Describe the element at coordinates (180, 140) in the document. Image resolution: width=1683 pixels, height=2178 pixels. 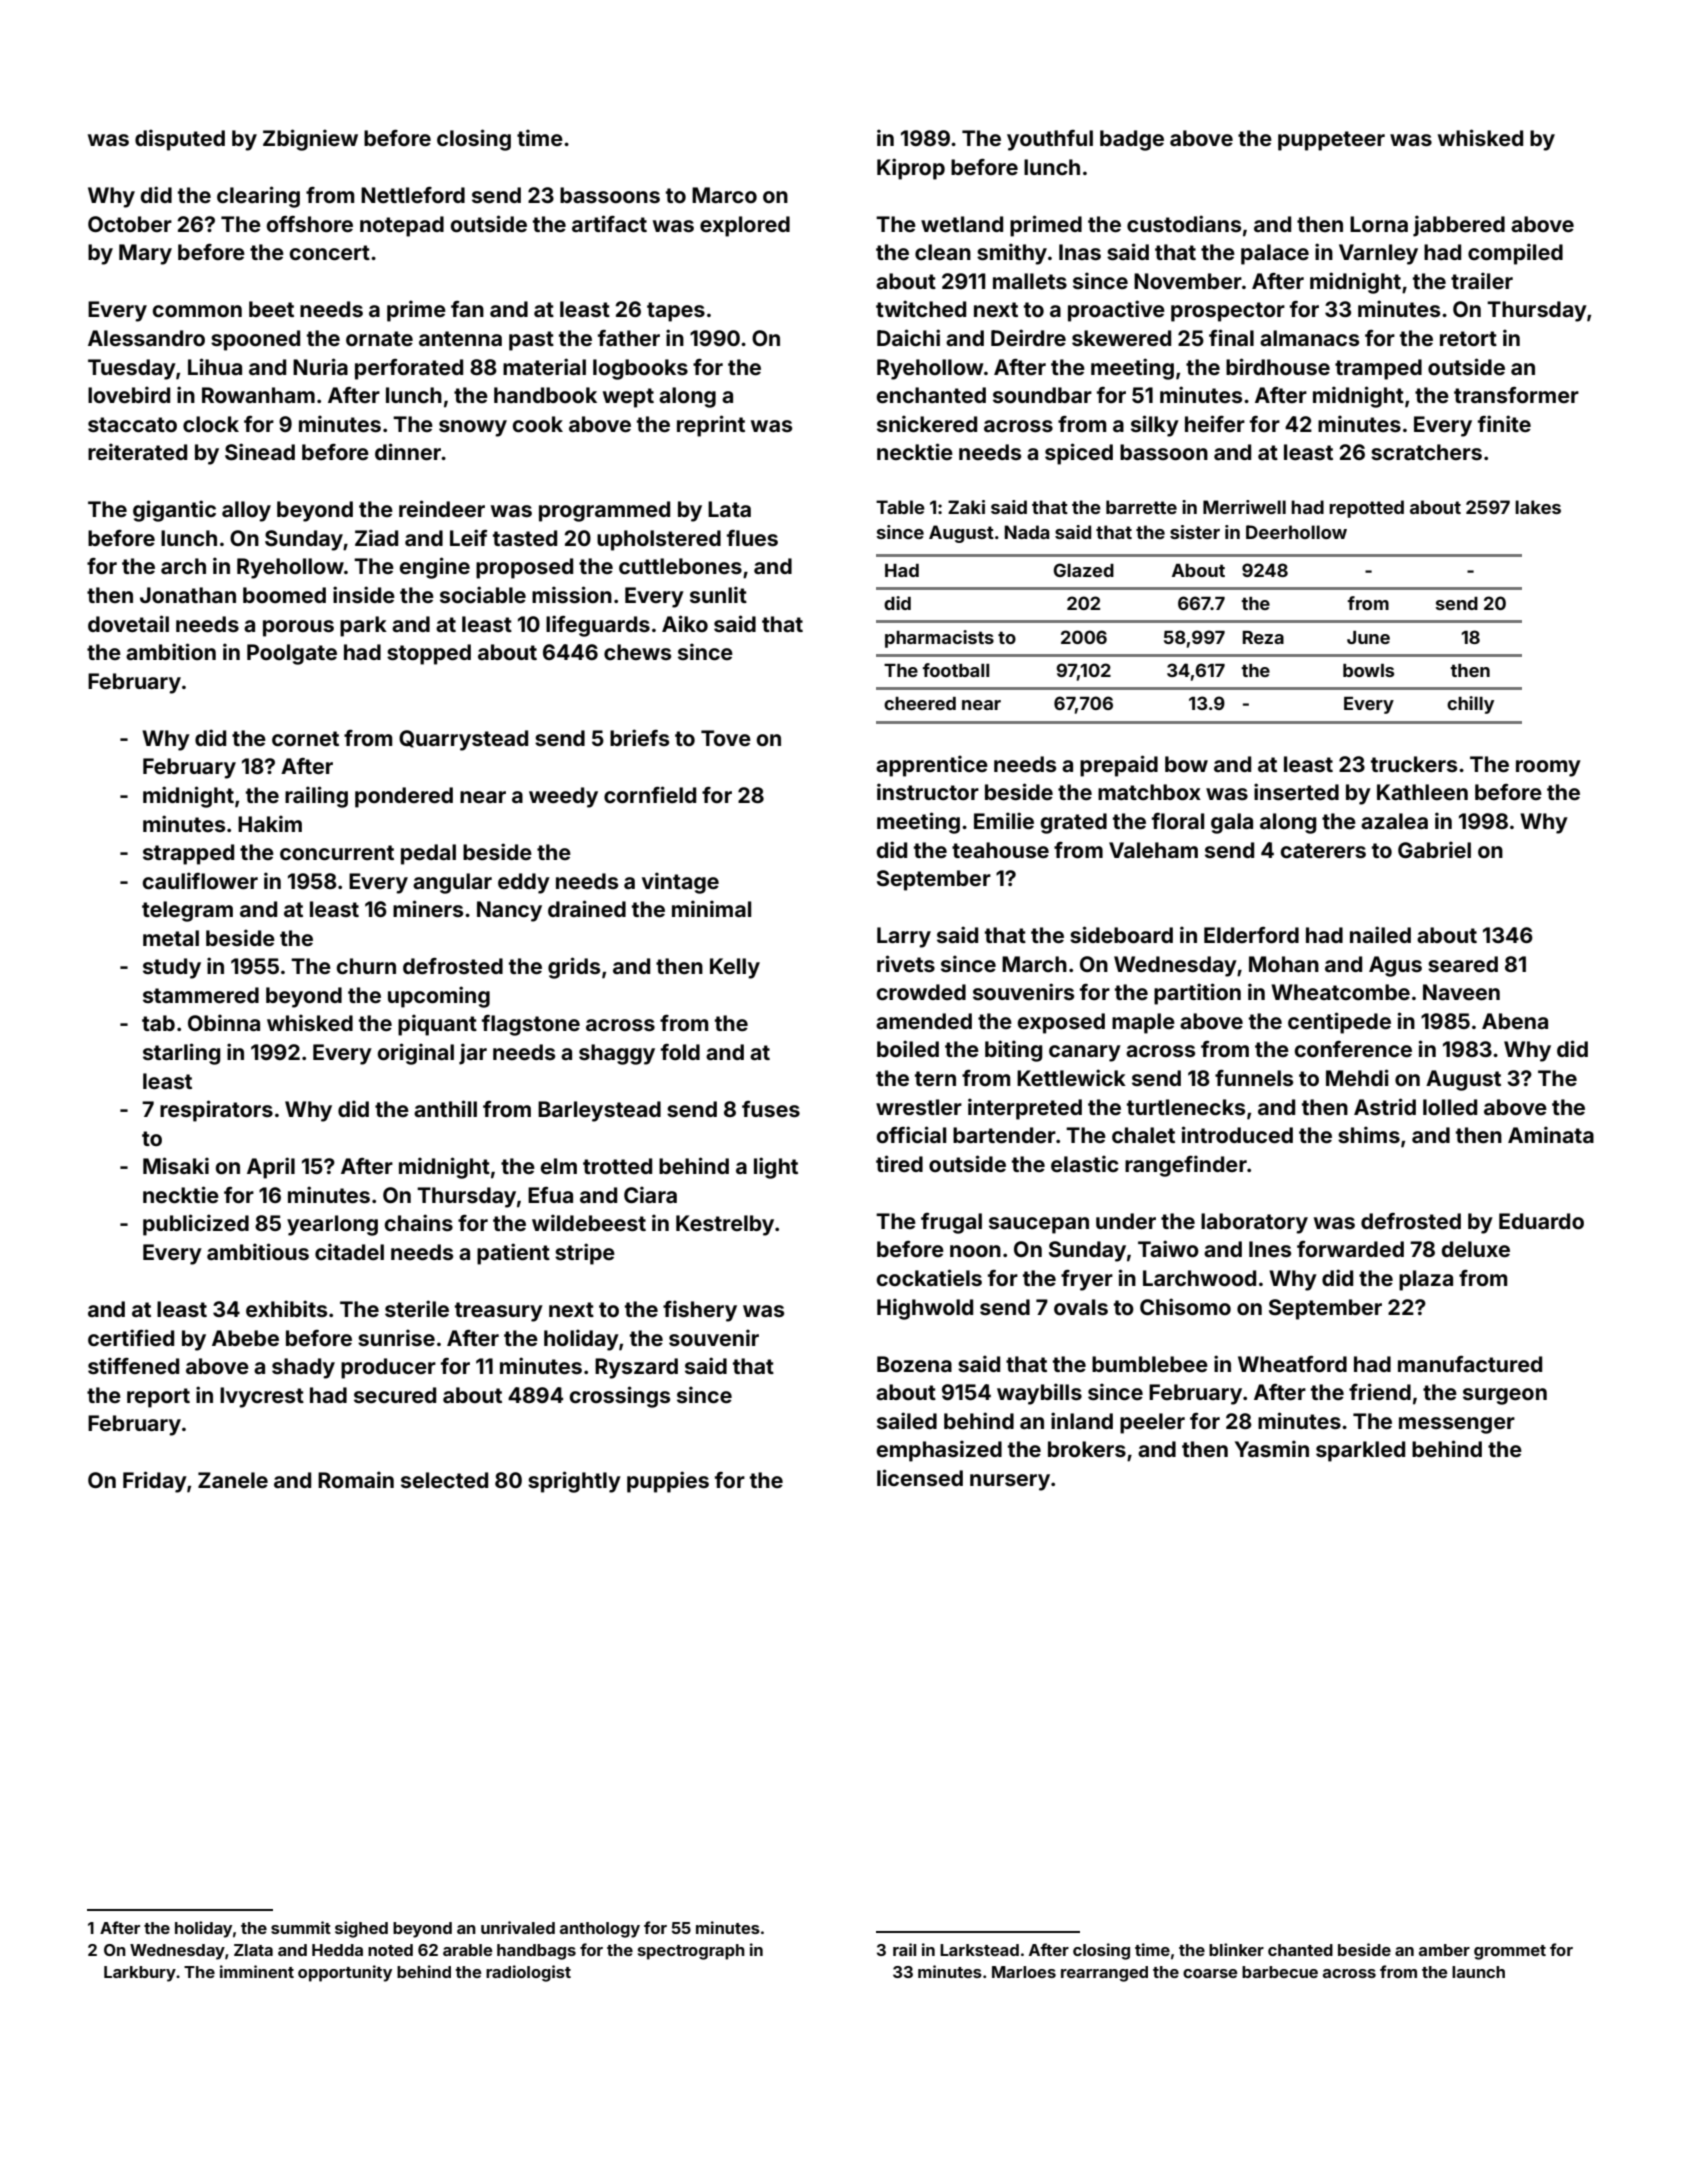
I see `disputed` at that location.
